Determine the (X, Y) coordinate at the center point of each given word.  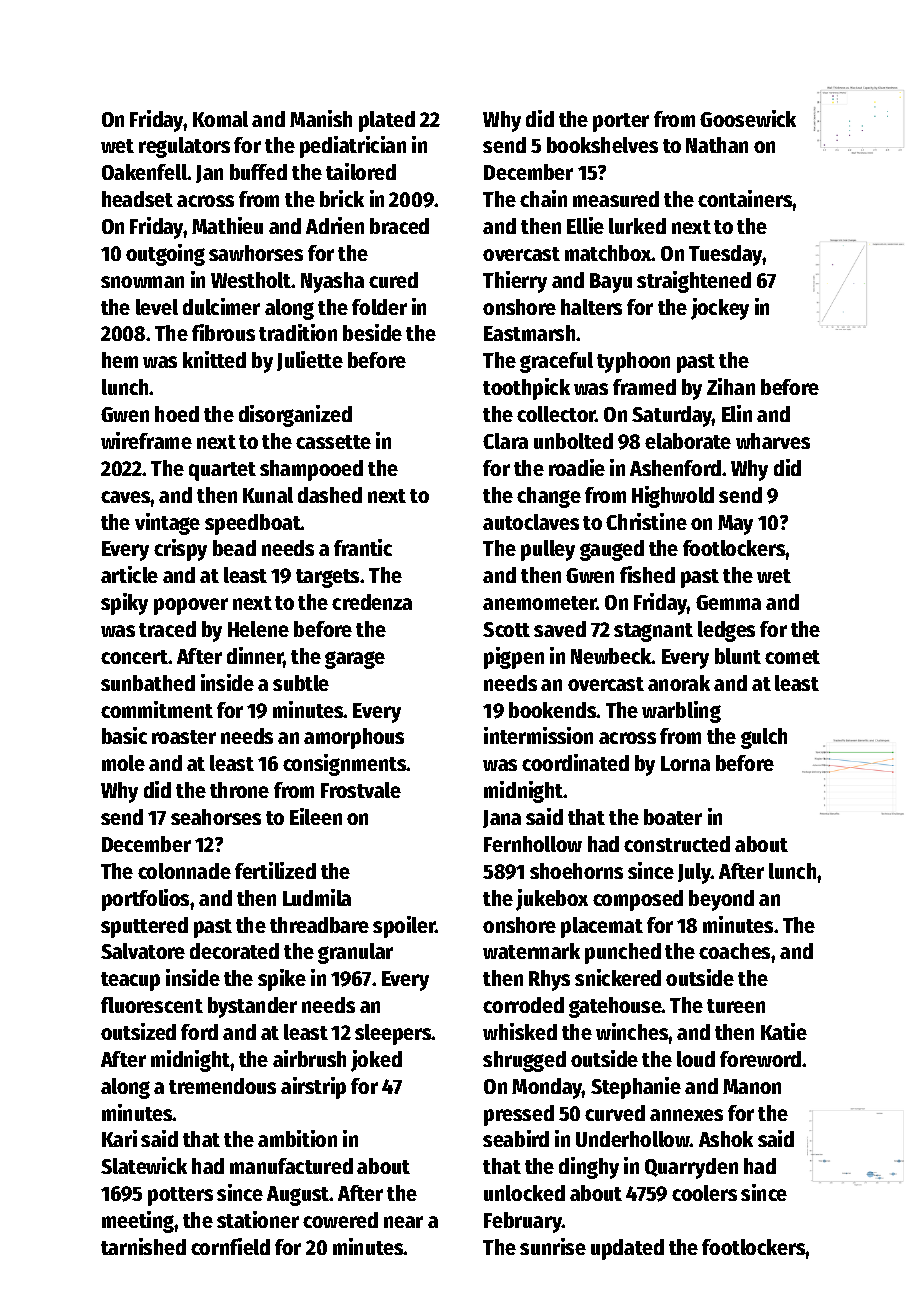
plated (387, 121)
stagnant (653, 632)
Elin (737, 413)
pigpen (514, 658)
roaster (184, 737)
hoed (177, 414)
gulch (764, 738)
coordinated (575, 762)
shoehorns (576, 871)
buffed (258, 172)
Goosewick (748, 118)
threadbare (319, 925)
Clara (505, 441)
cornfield (230, 1246)
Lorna (685, 763)
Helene (258, 629)
